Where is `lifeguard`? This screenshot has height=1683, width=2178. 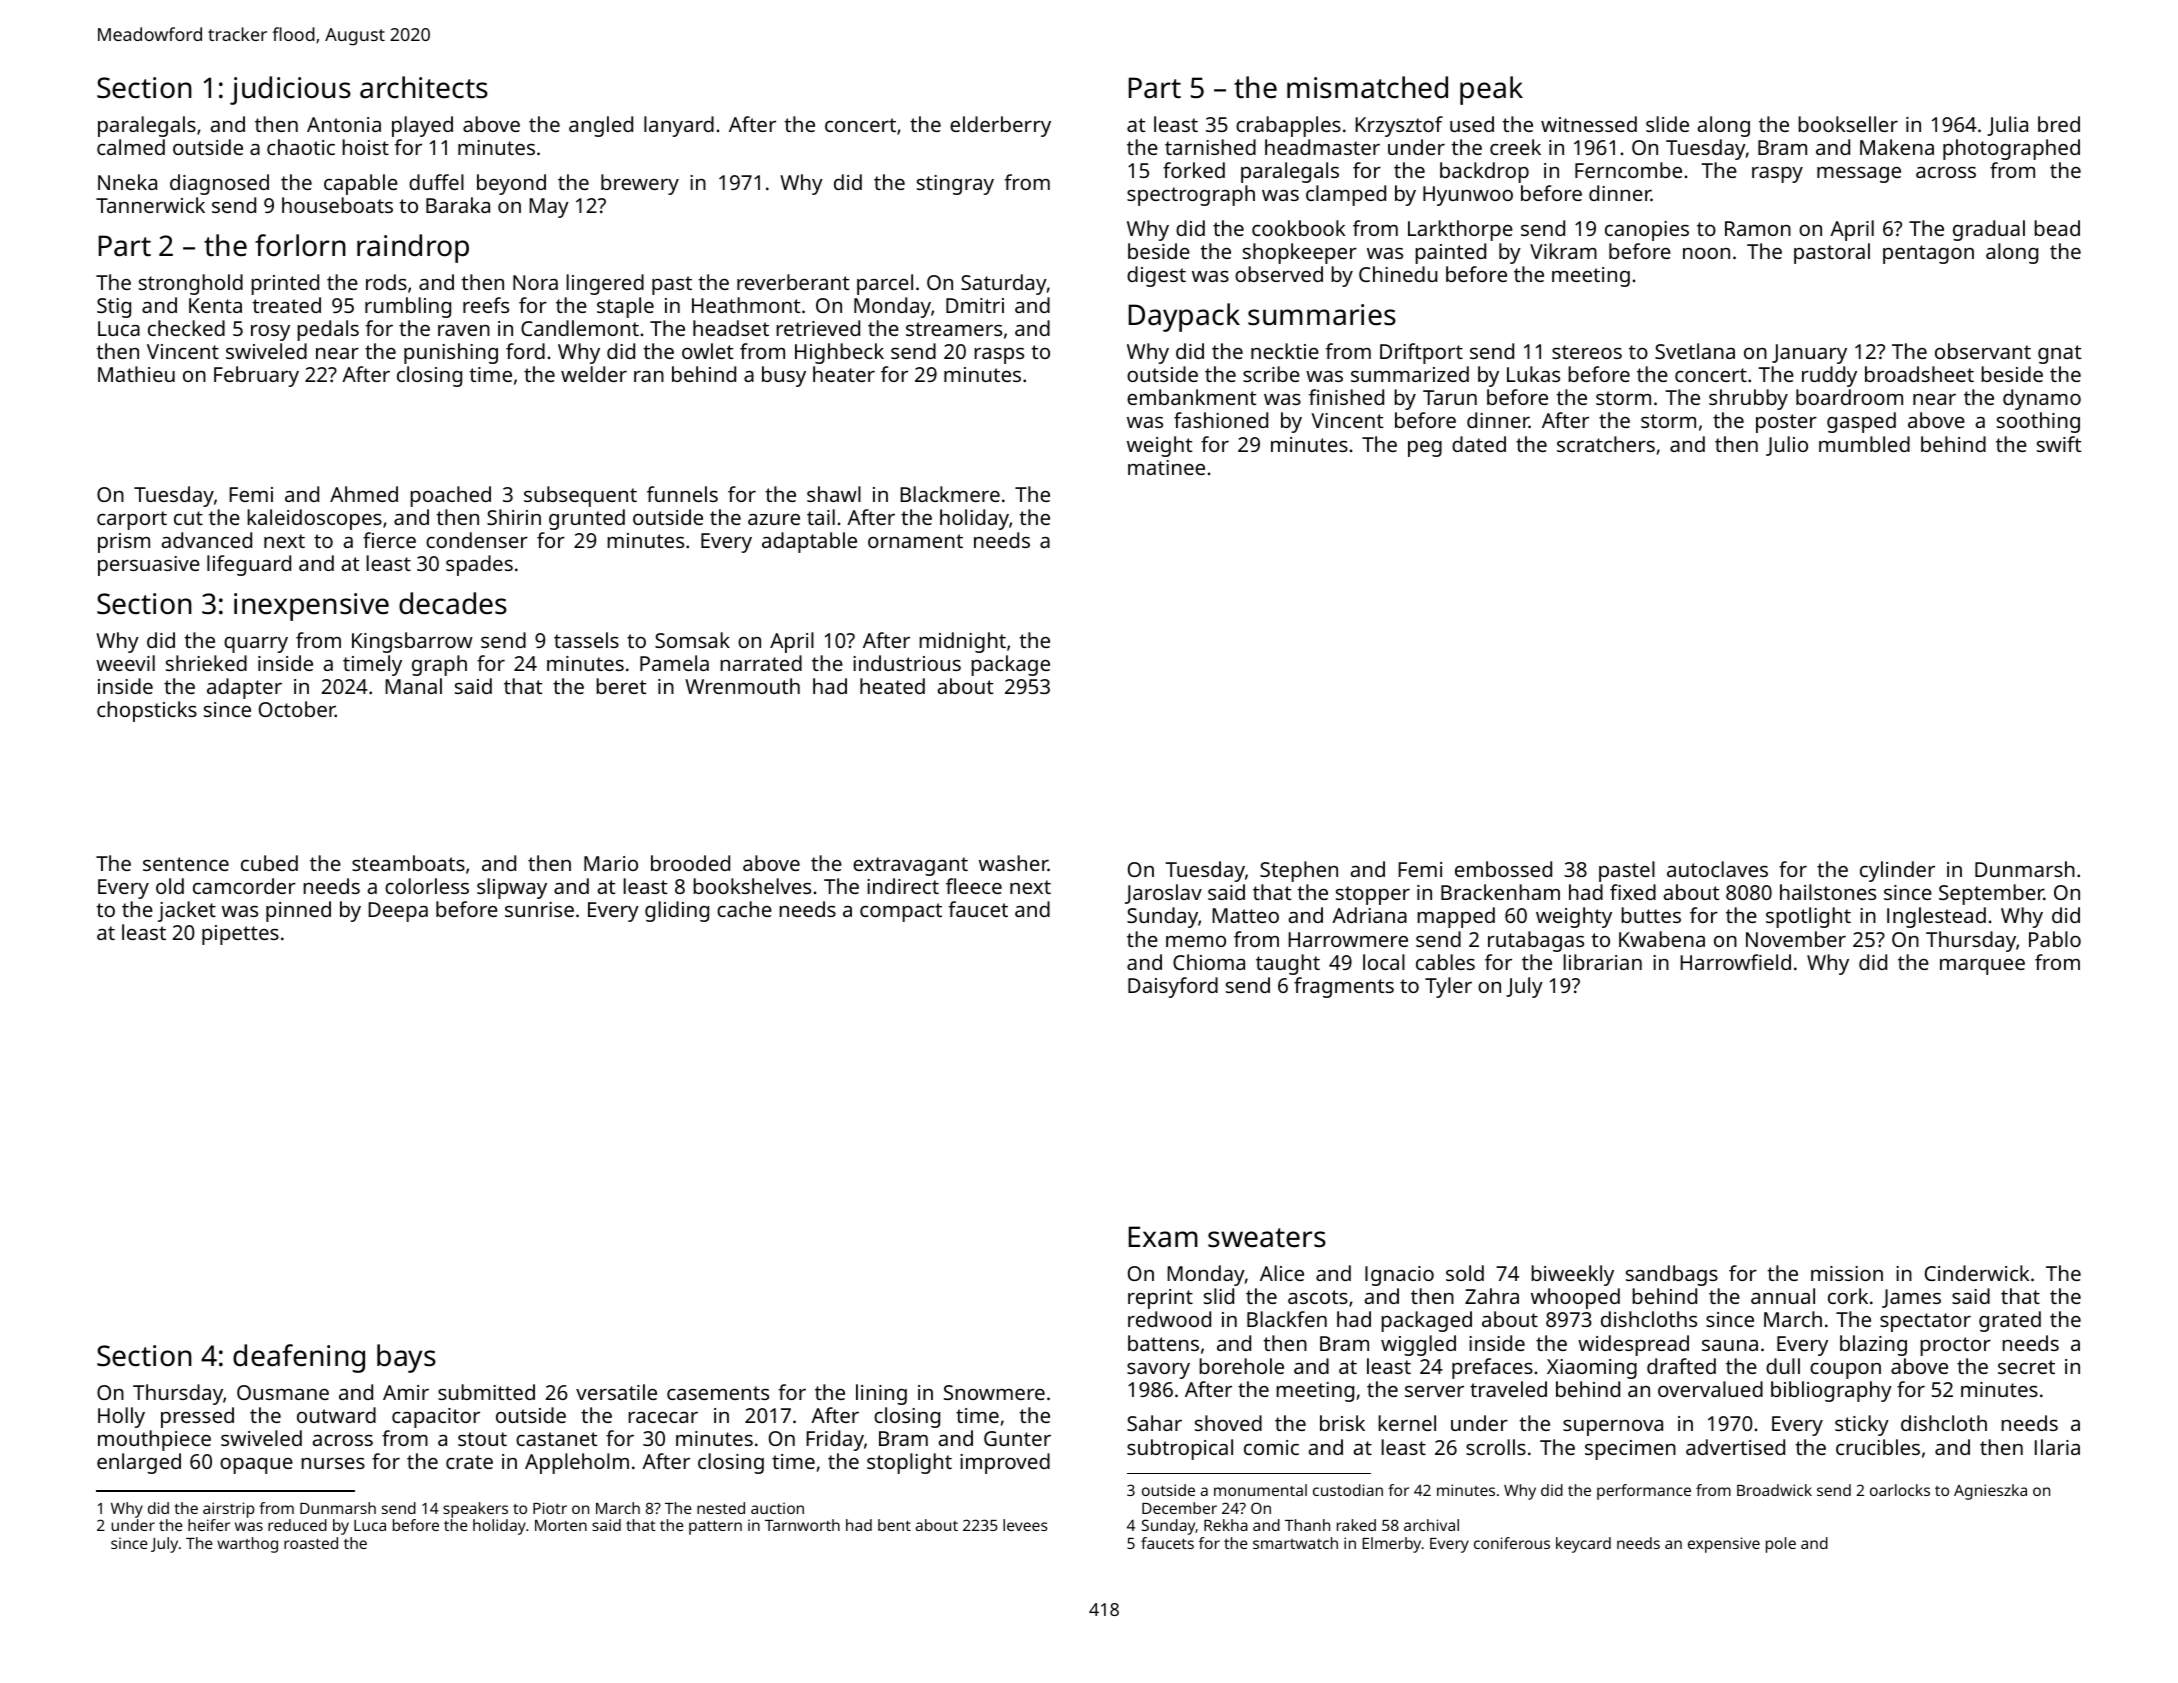
lifeguard is located at coordinates (249, 565).
